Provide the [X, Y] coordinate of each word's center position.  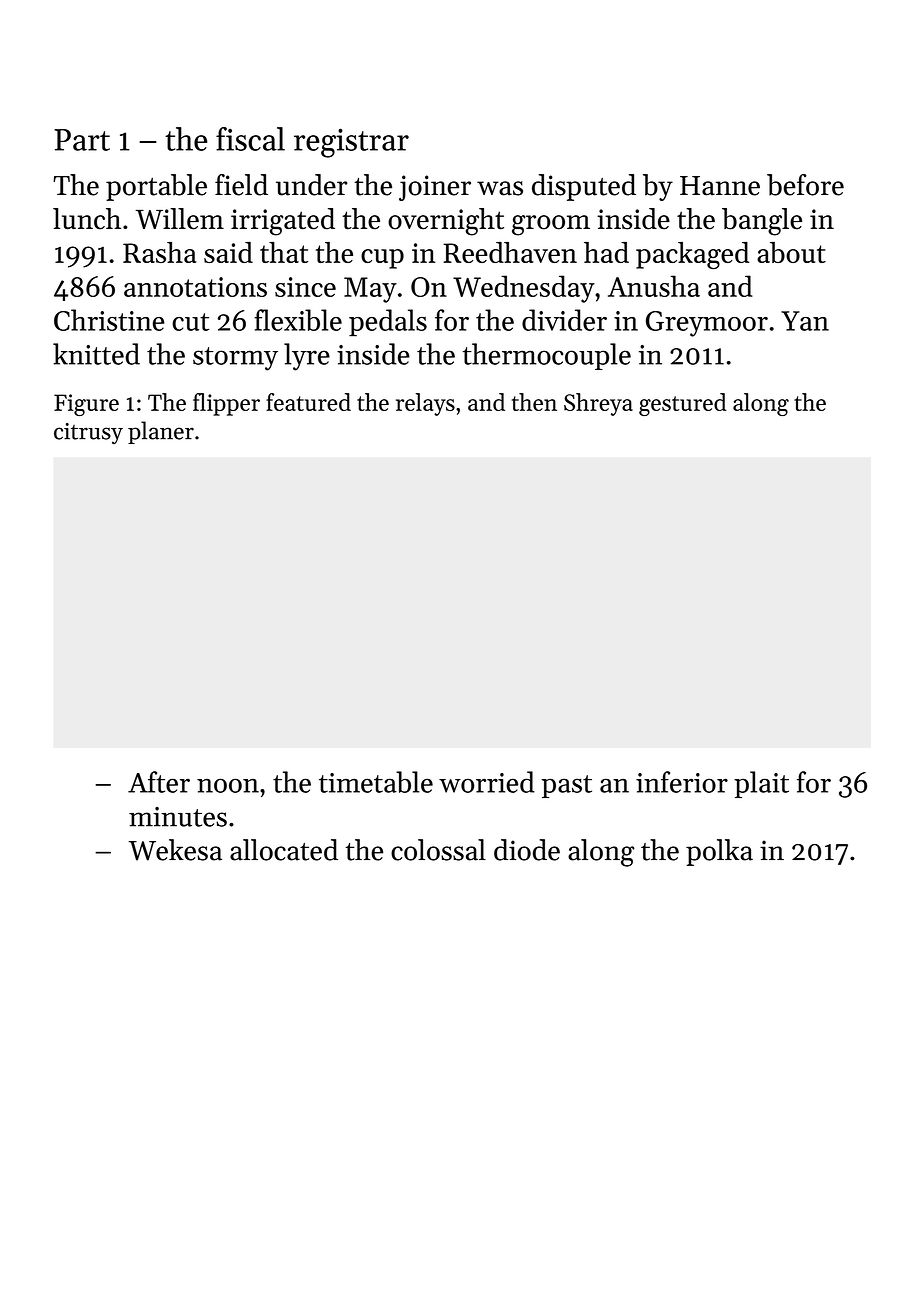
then [534, 402]
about [791, 252]
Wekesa [175, 850]
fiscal [250, 139]
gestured [682, 404]
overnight [446, 222]
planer [161, 432]
